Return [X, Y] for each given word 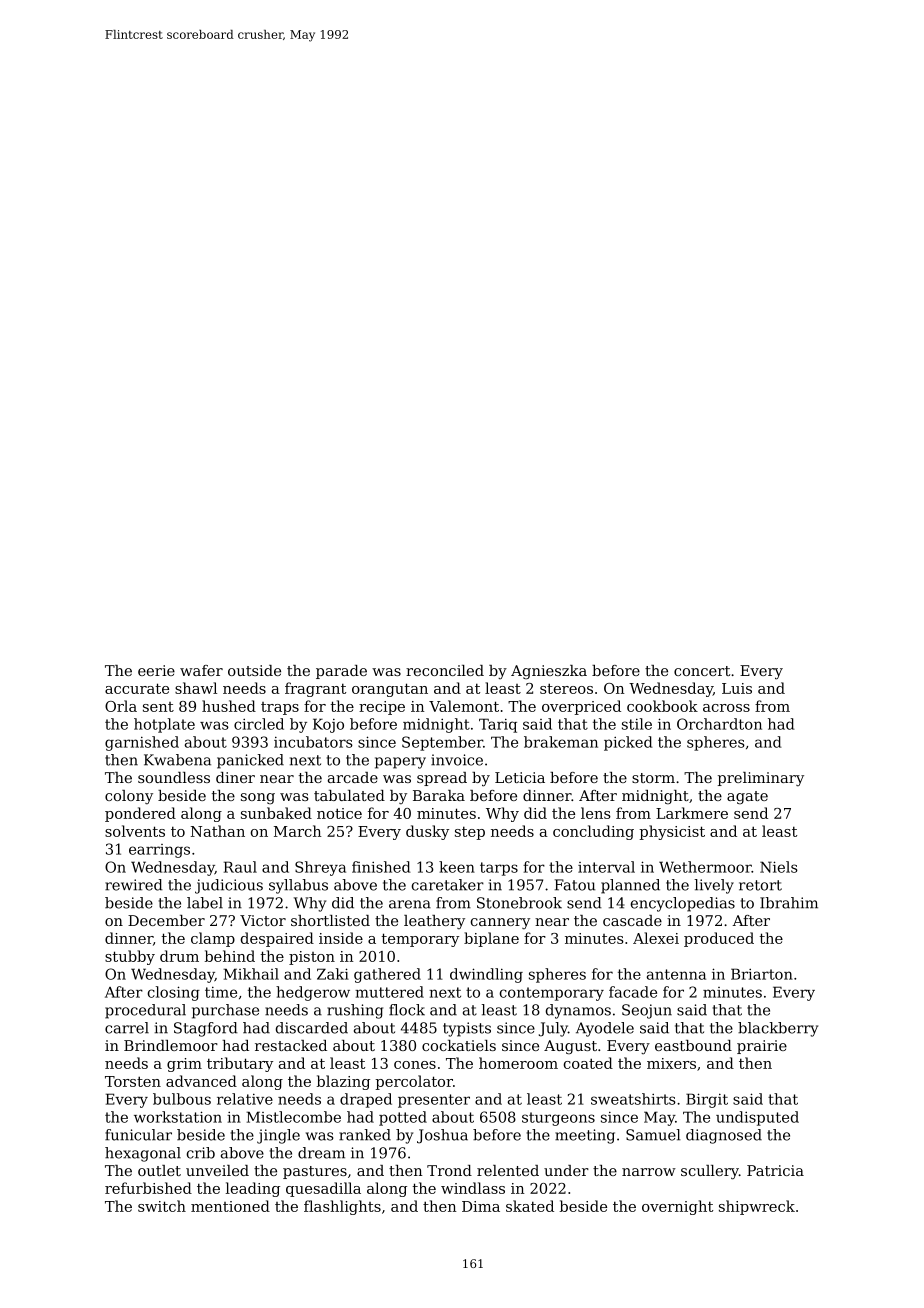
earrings [159, 851]
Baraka [439, 795]
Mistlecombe [293, 1117]
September [442, 743]
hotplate [164, 725]
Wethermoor [705, 867]
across [726, 708]
